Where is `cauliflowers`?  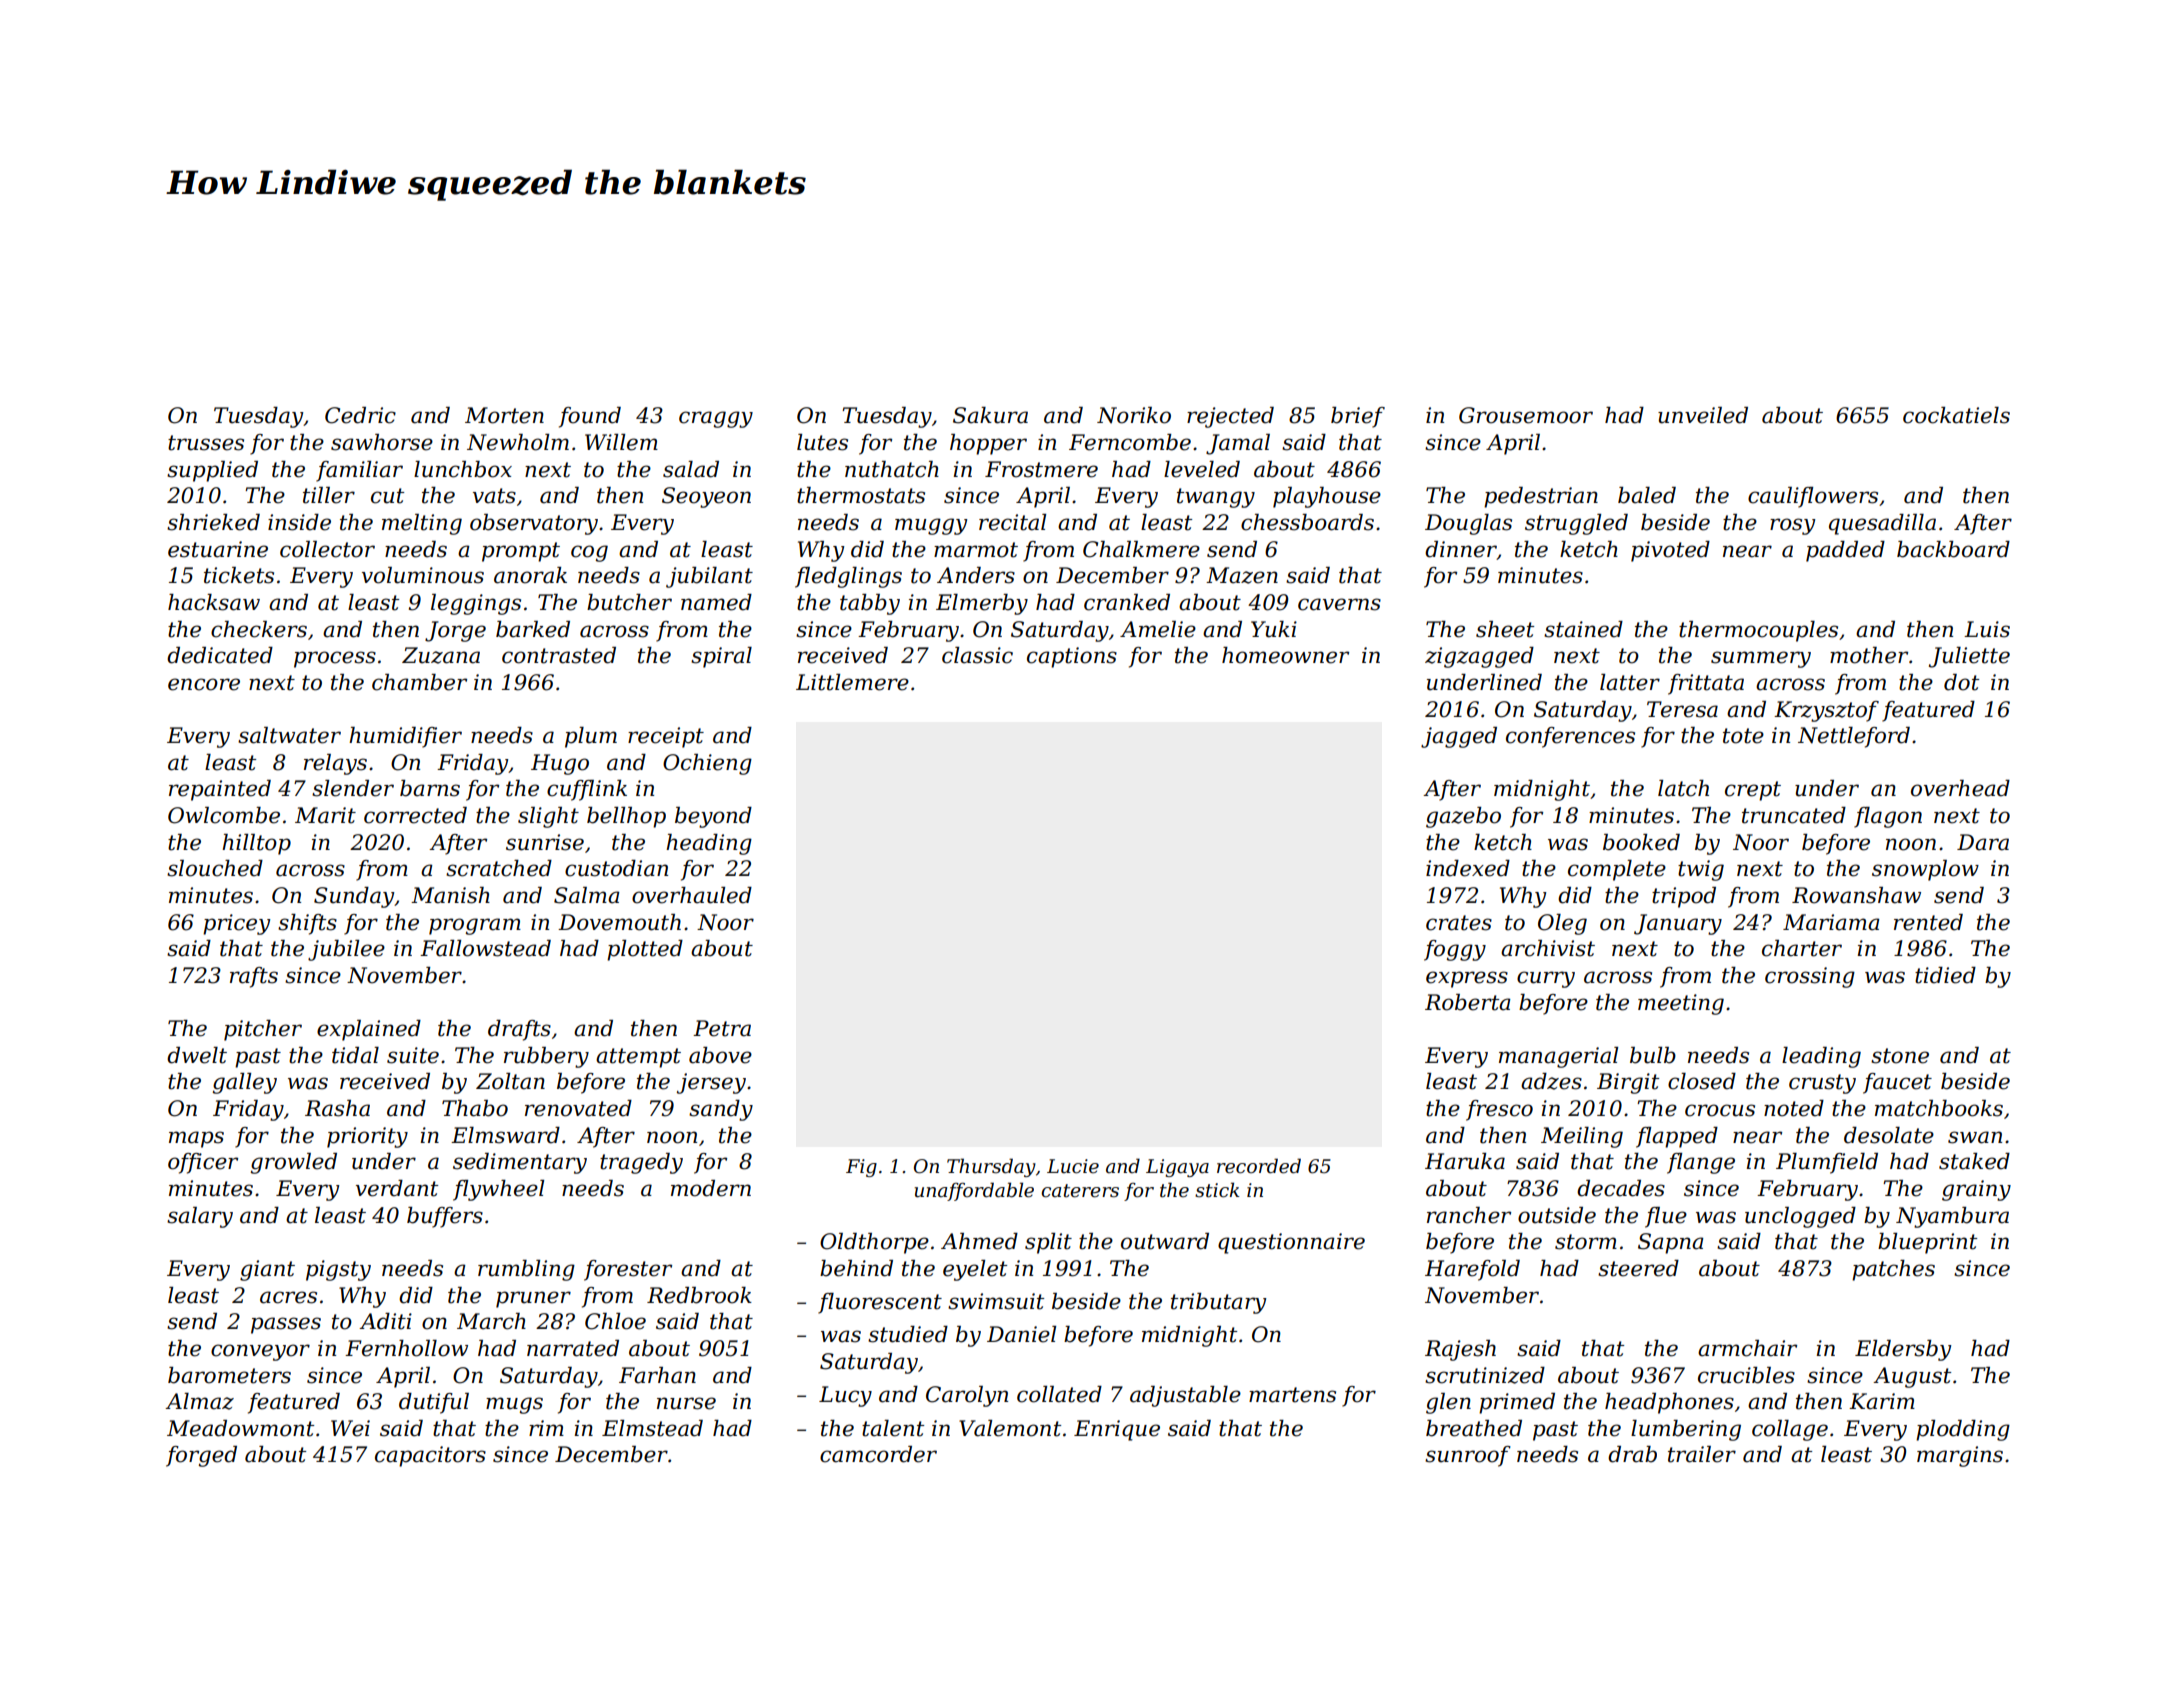 cauliflowers is located at coordinates (1813, 497).
